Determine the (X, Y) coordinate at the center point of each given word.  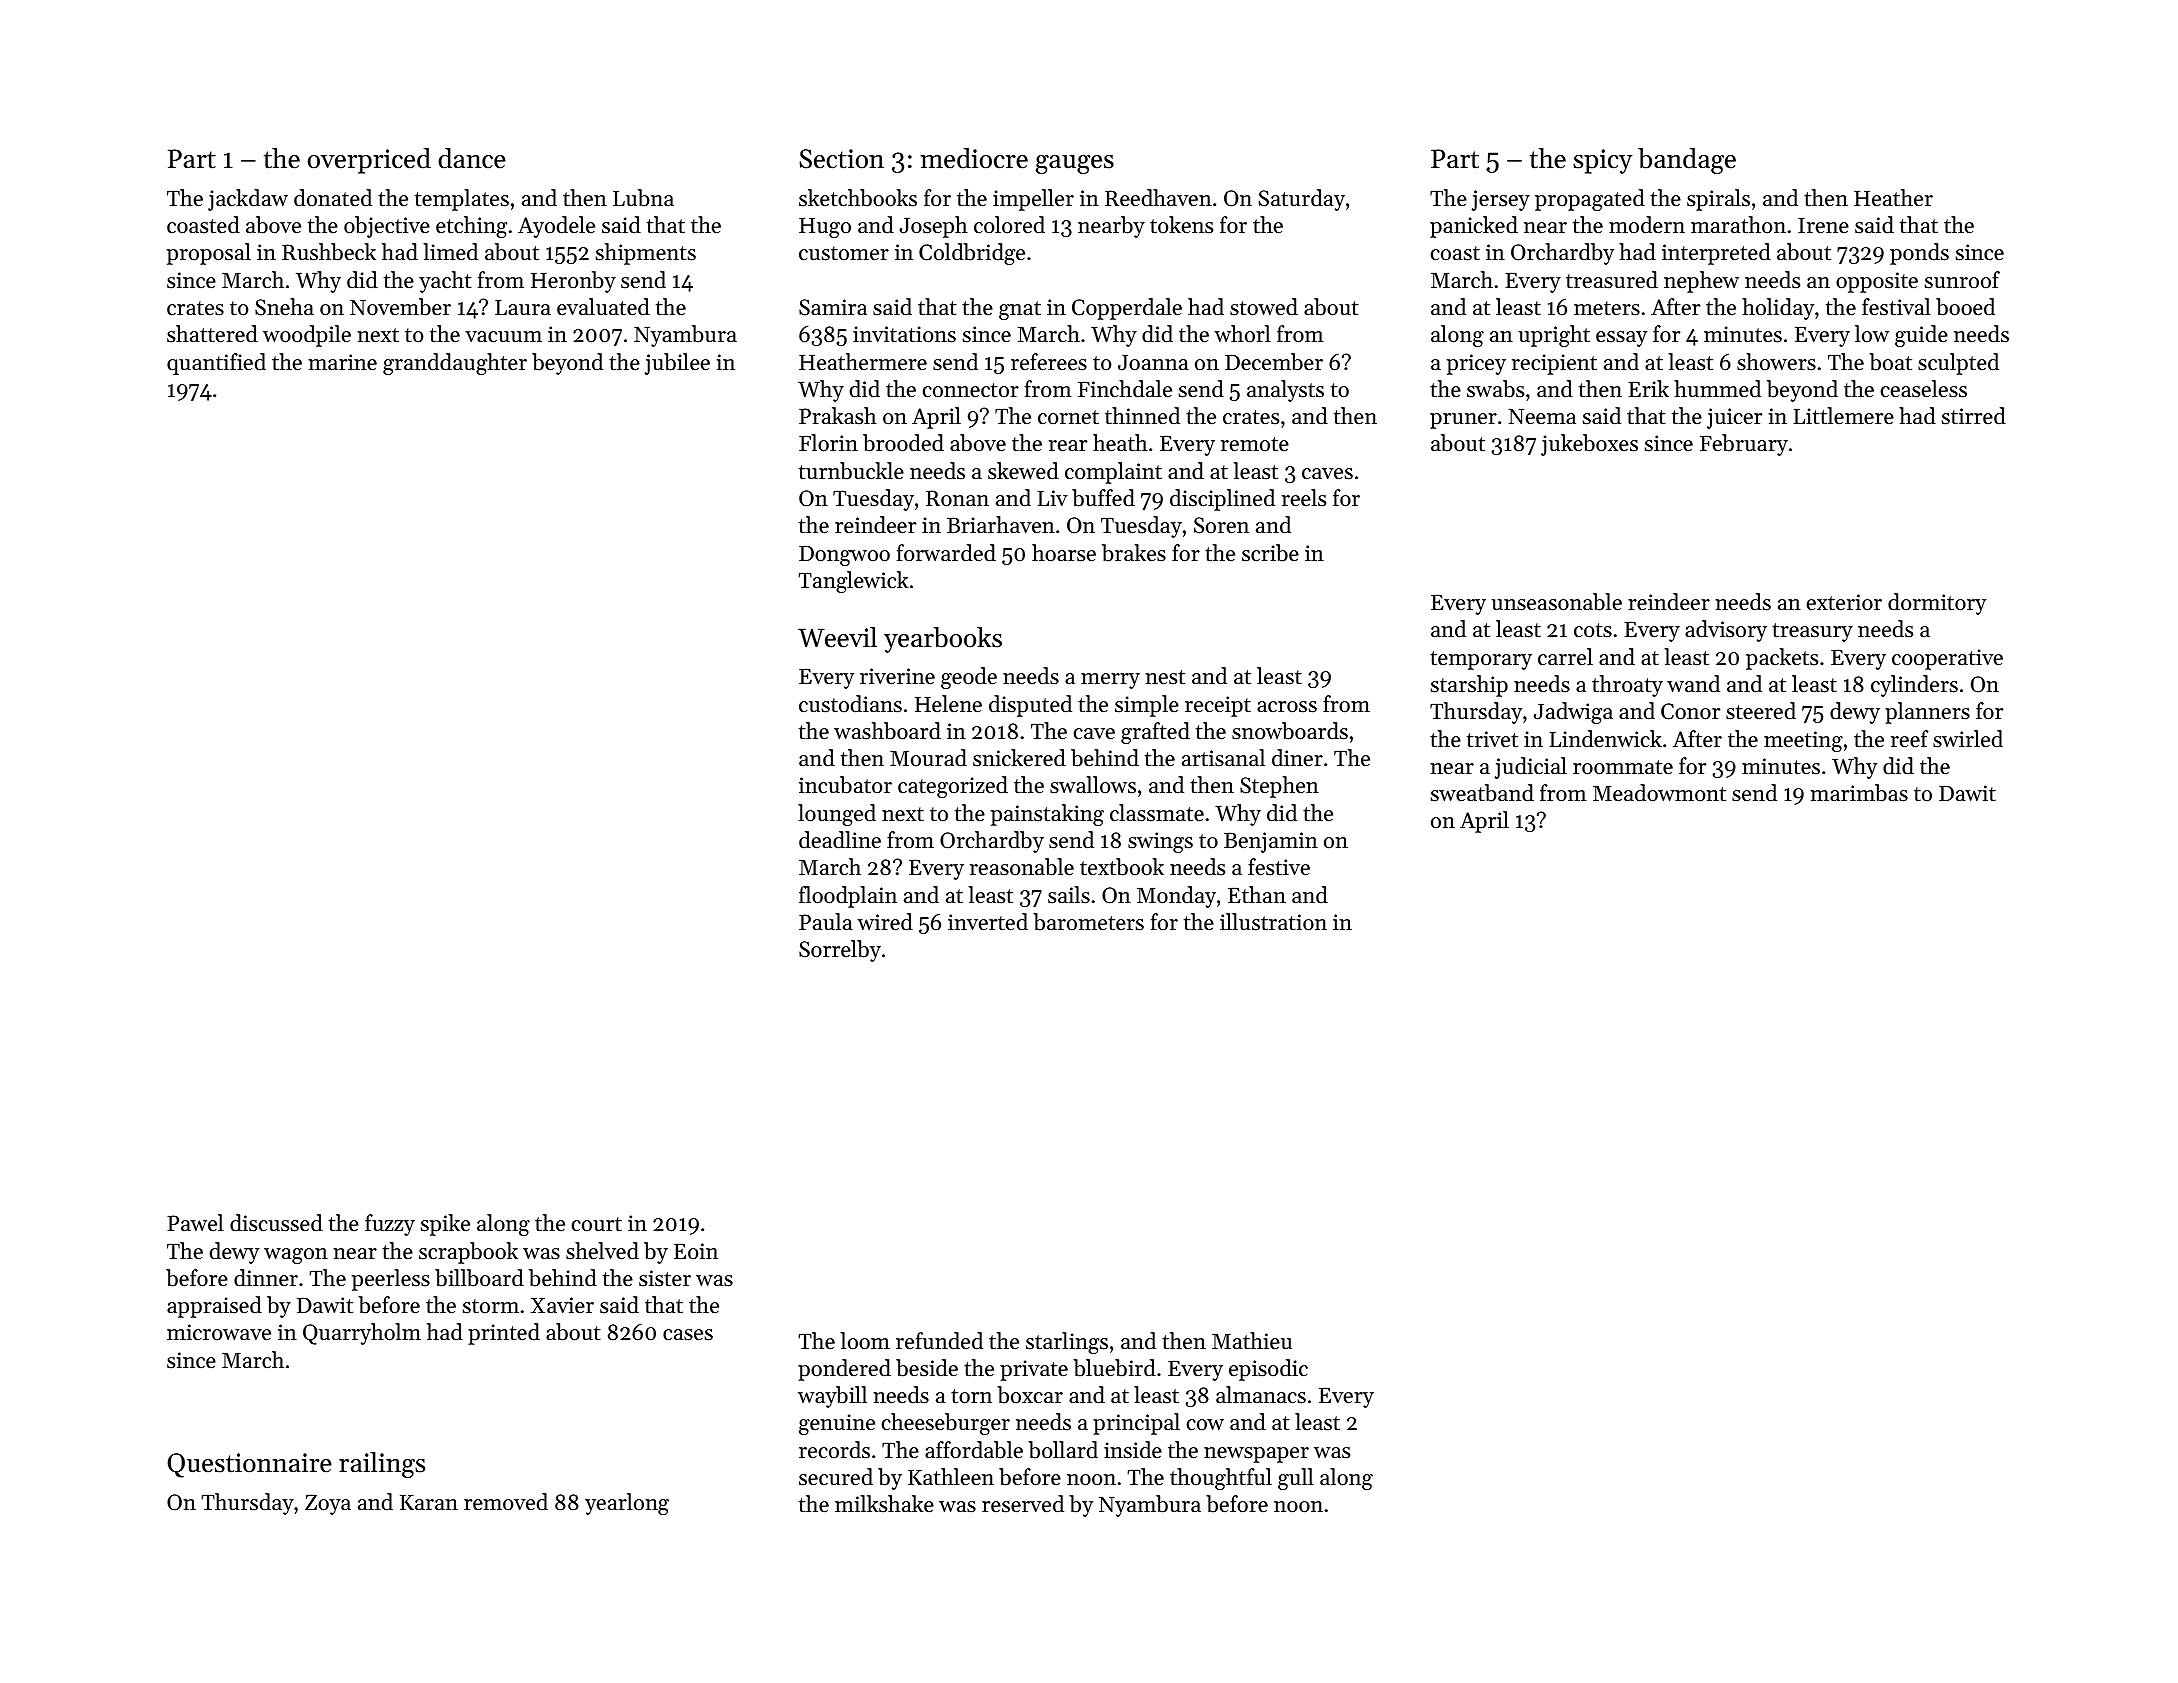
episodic (1268, 1370)
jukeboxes (1589, 445)
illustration (1273, 922)
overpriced (369, 161)
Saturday (1301, 200)
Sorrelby (840, 951)
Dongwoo (844, 555)
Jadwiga (1573, 713)
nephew (1701, 282)
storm (491, 1306)
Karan (429, 1502)
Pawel (195, 1223)
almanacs (1261, 1395)
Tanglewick (853, 582)
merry (1110, 681)
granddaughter (455, 364)
